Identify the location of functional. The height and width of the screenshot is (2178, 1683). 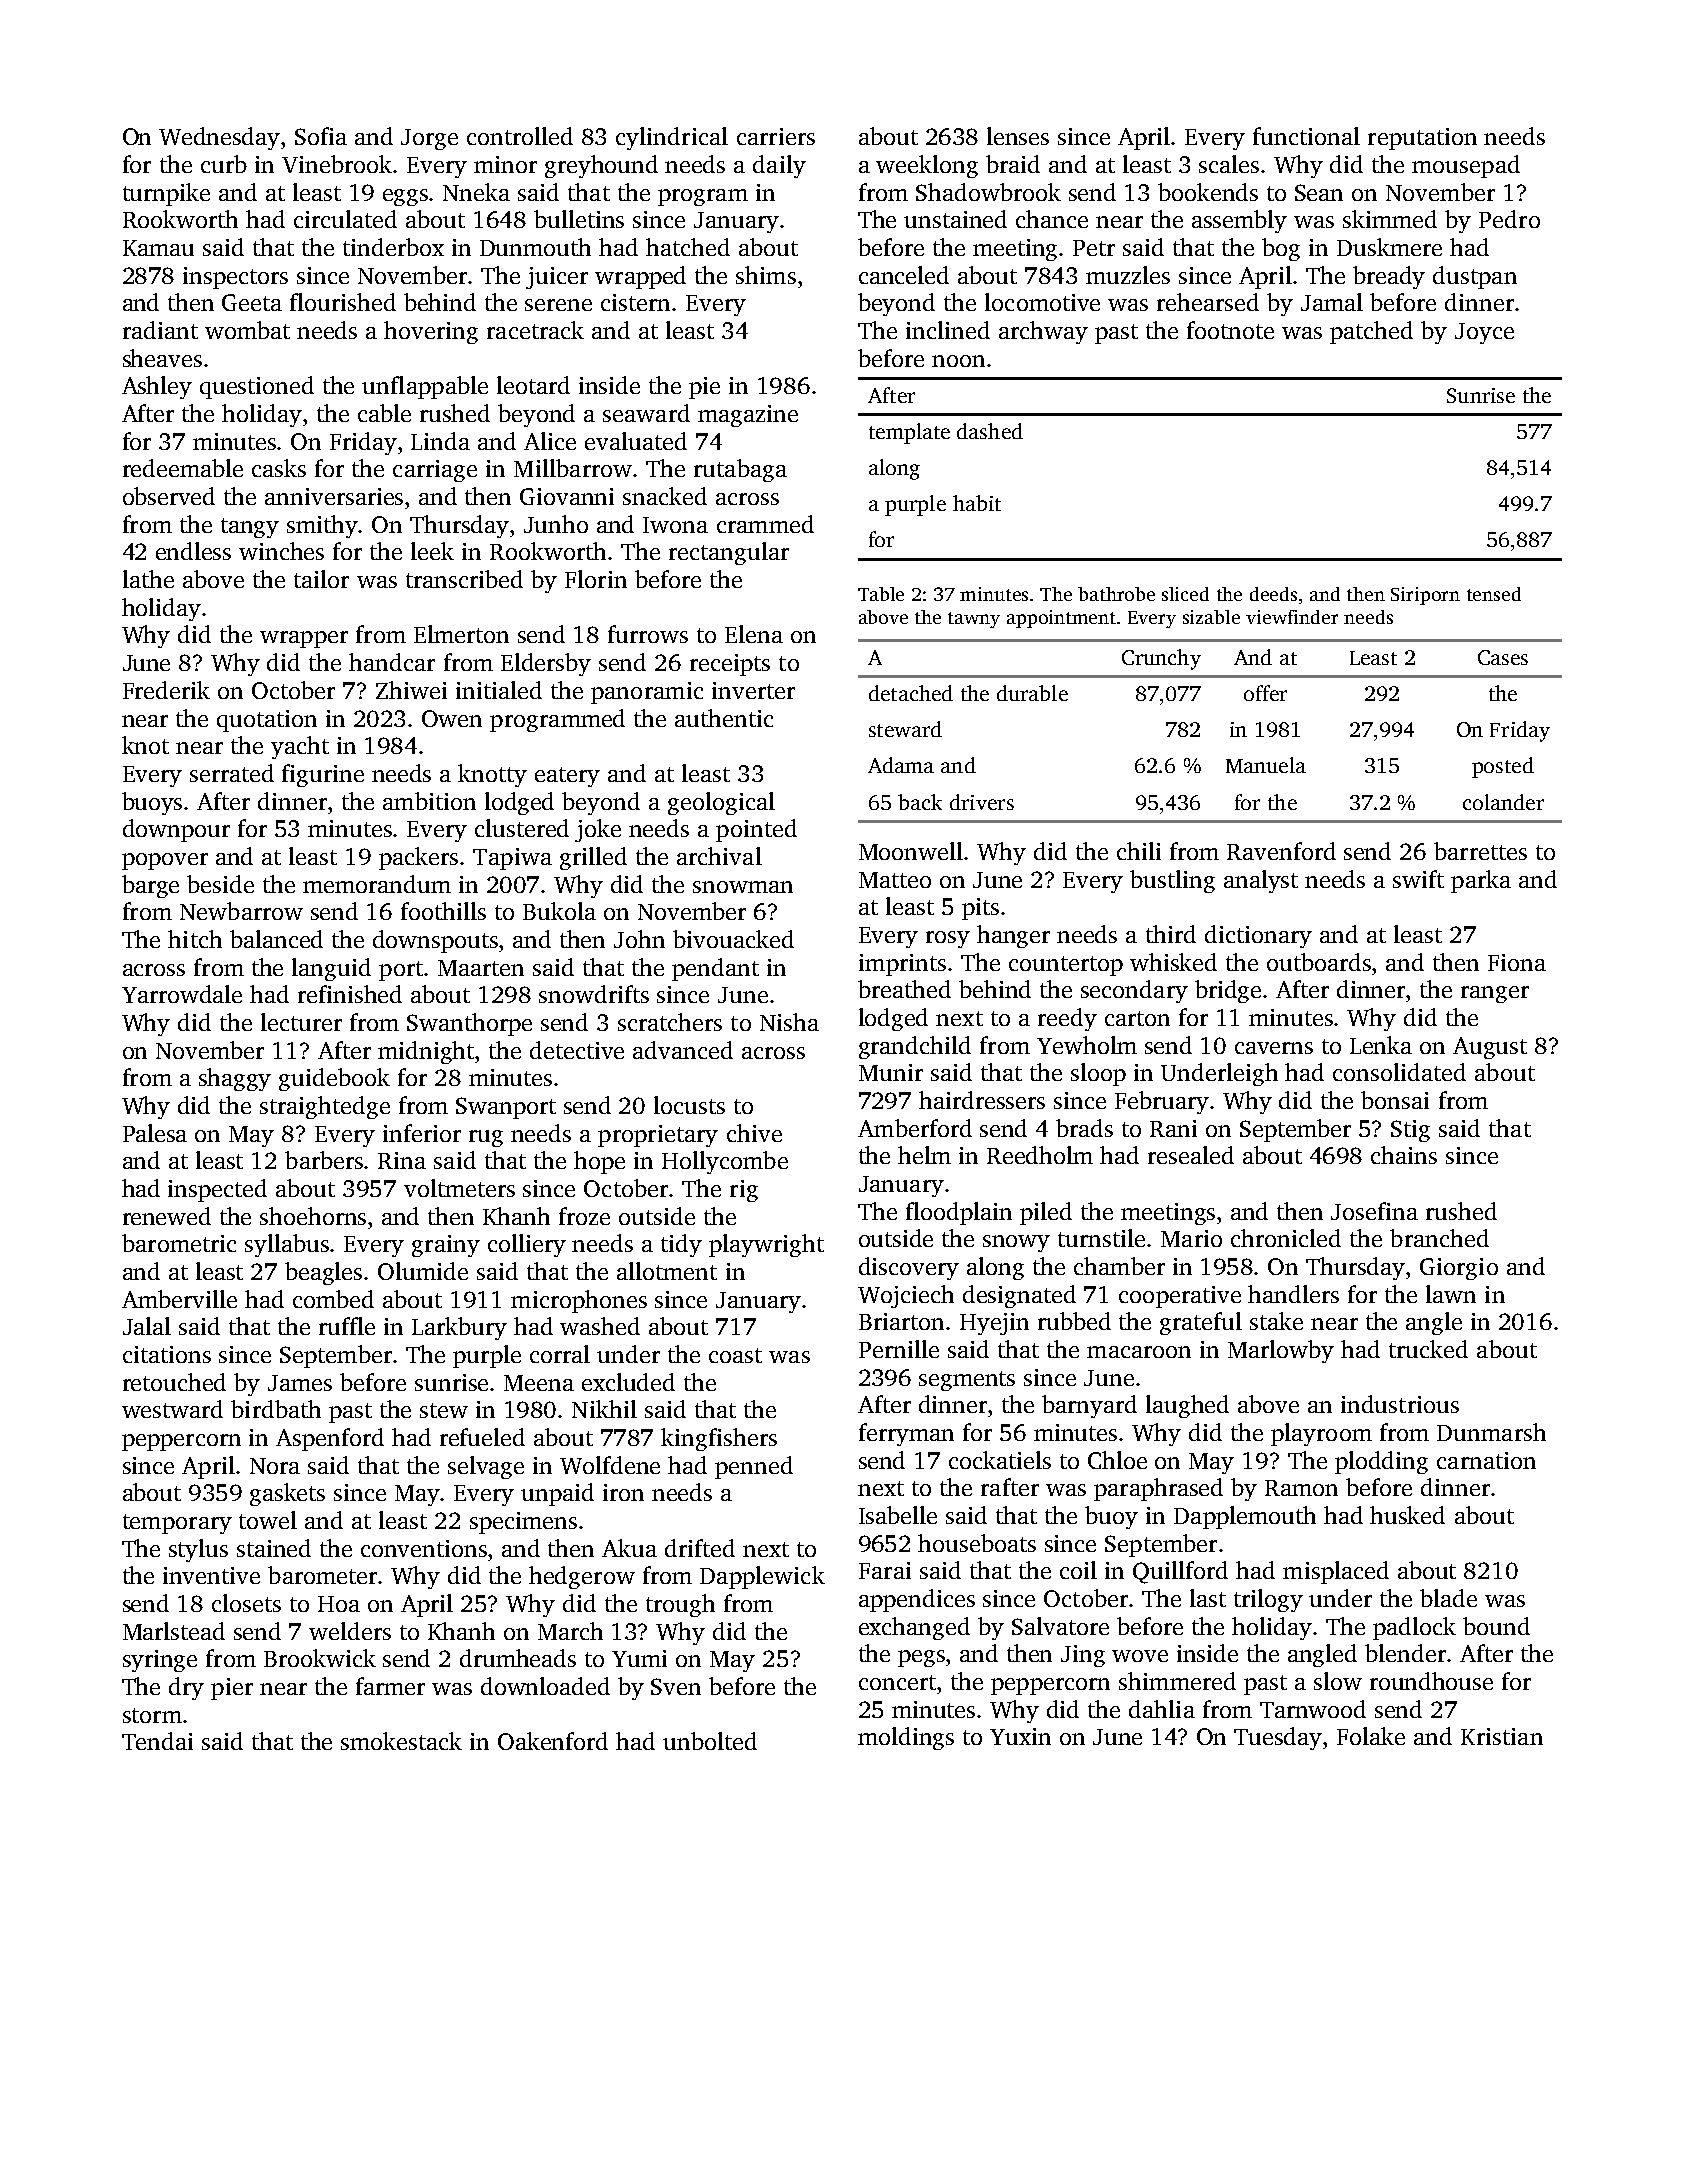
(1306, 136).
